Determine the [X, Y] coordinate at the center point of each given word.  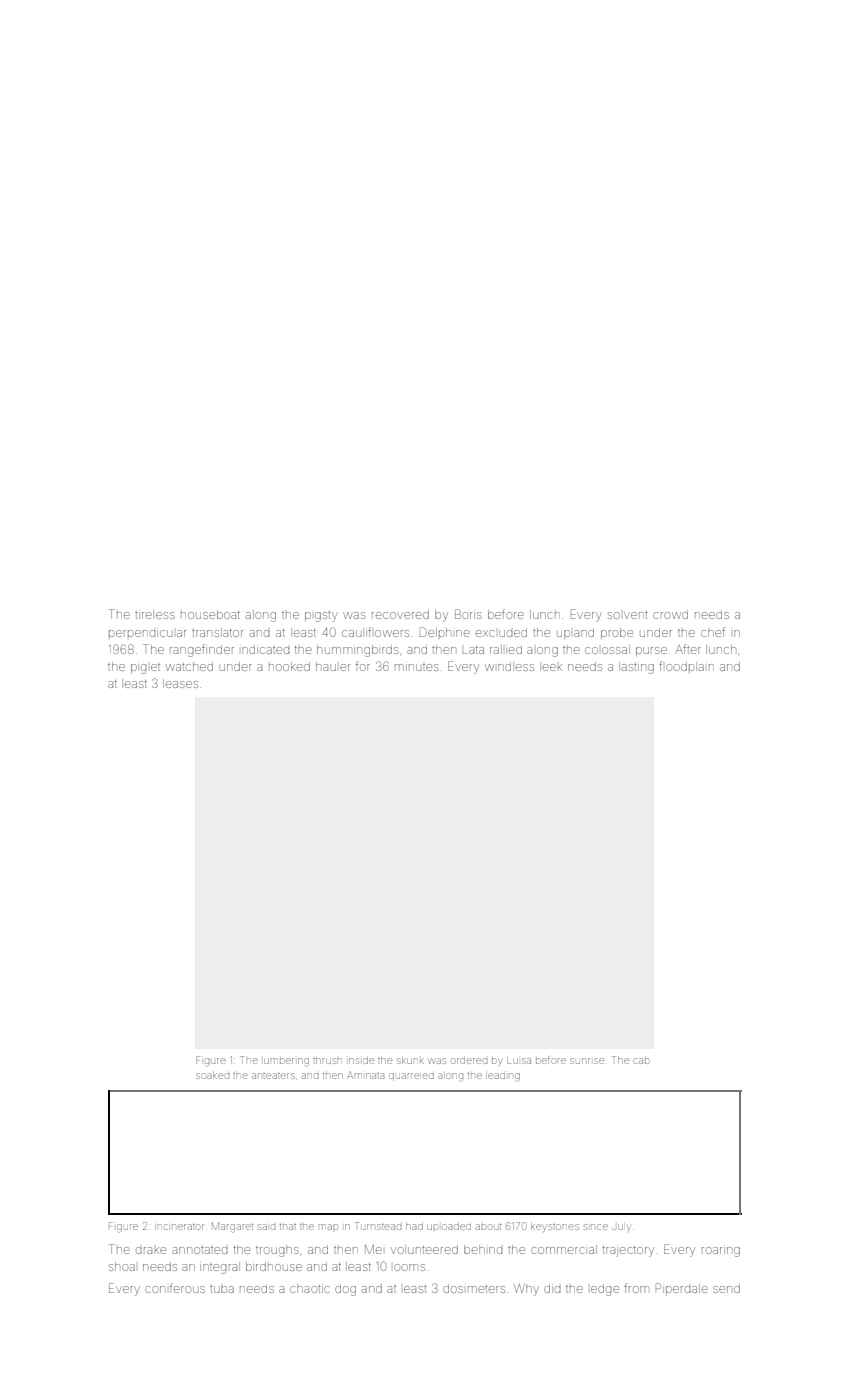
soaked [212, 1075]
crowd [670, 614]
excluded [501, 632]
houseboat [210, 614]
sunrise [587, 1061]
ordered [469, 1061]
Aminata [366, 1075]
